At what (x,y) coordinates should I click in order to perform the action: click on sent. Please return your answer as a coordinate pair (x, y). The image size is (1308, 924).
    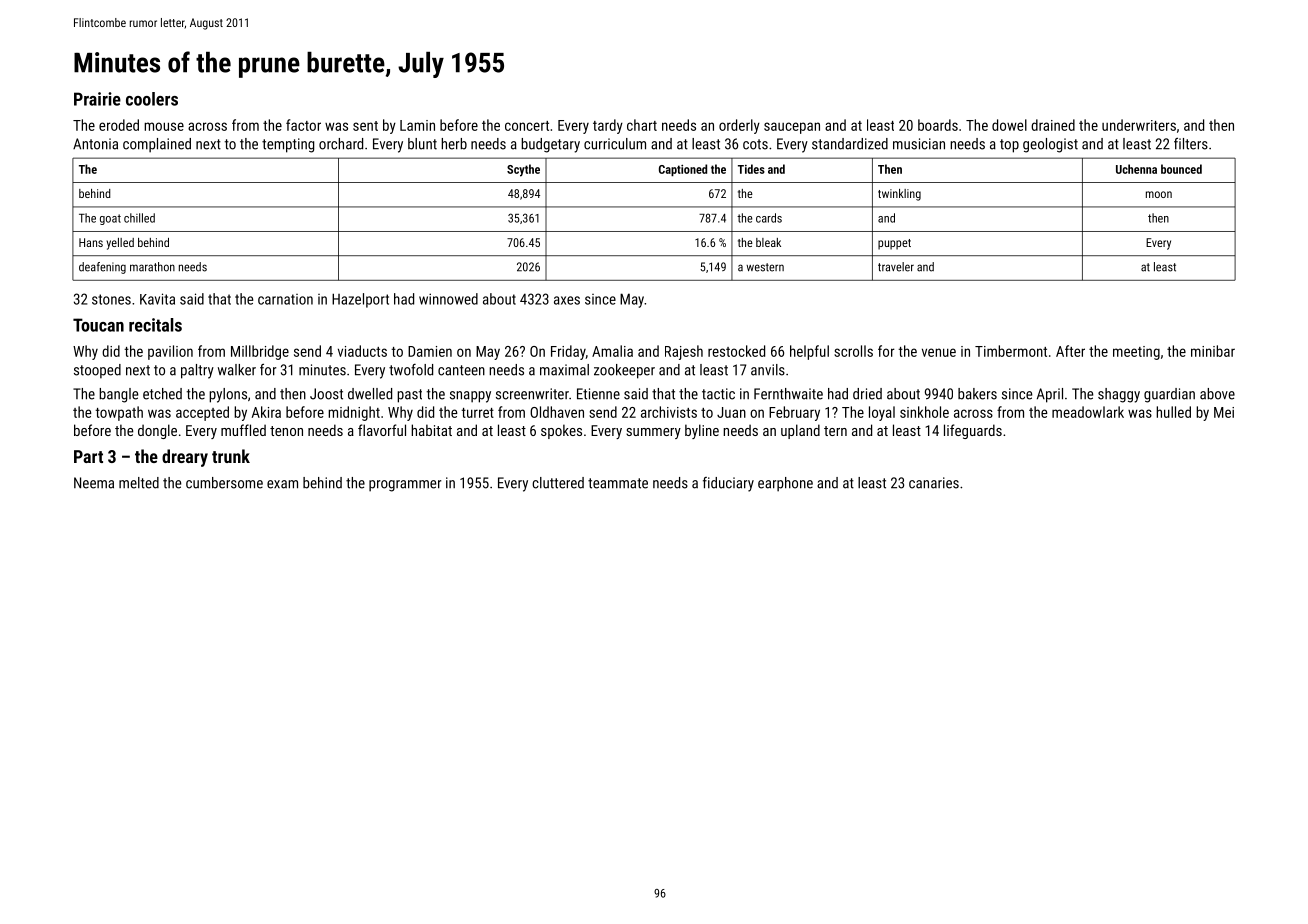
    Looking at the image, I should click on (365, 126).
